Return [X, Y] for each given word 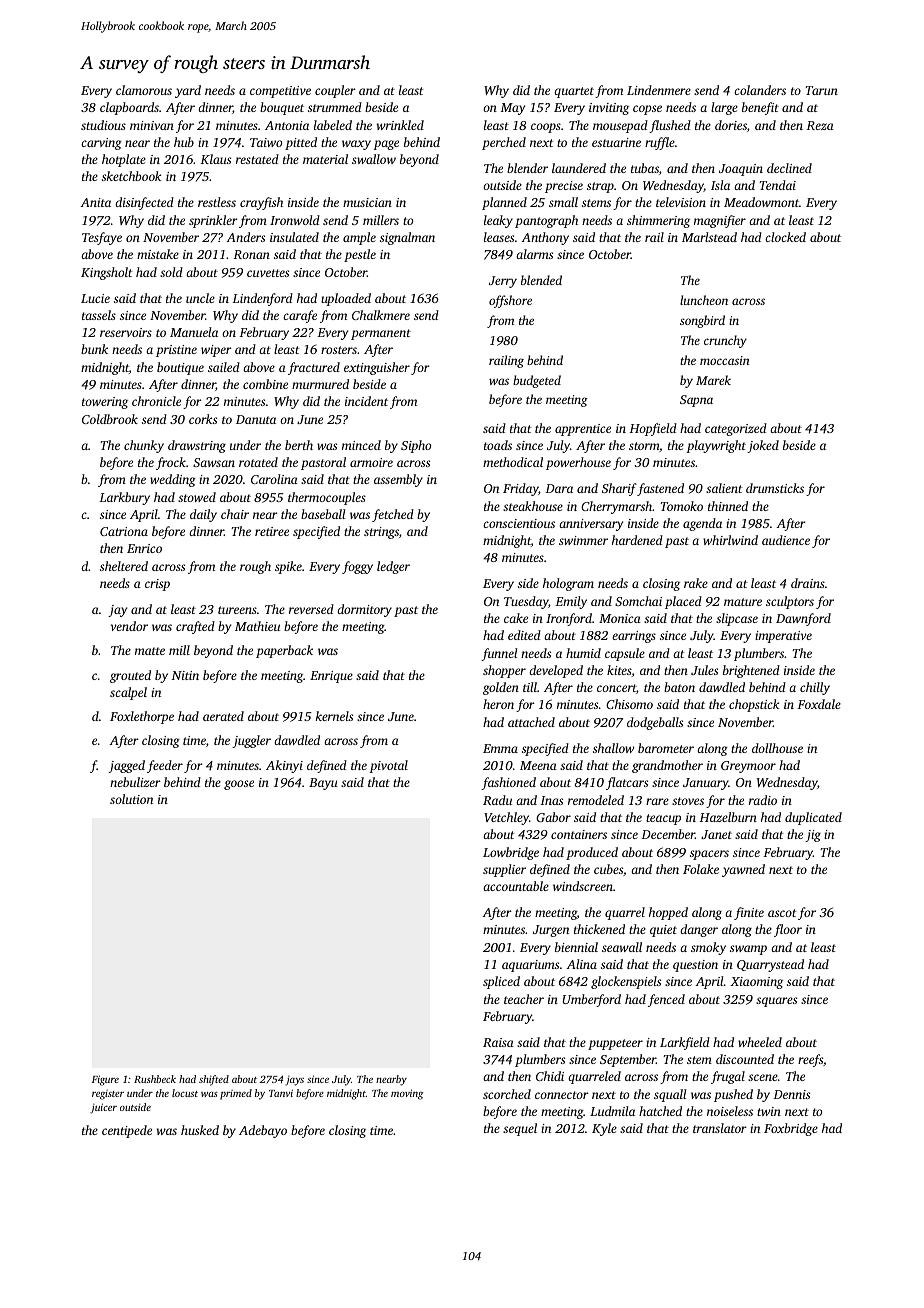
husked [200, 1130]
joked [763, 446]
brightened [751, 671]
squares [776, 1002]
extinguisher [377, 368]
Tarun [821, 90]
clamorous [144, 90]
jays [294, 1081]
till [530, 687]
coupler [335, 91]
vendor [129, 626]
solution [131, 799]
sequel [520, 1129]
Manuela [194, 332]
